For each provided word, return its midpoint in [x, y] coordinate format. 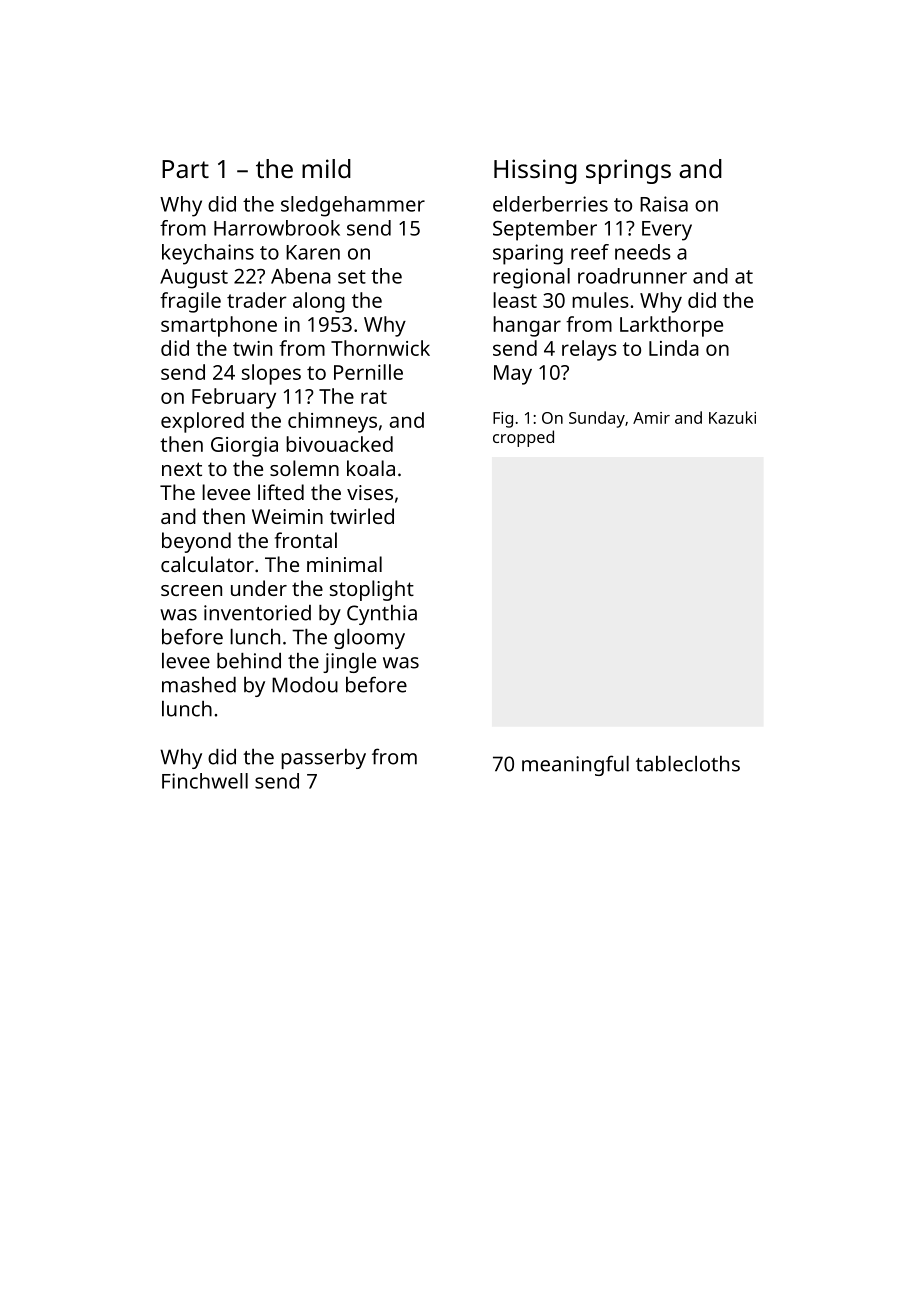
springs [628, 171]
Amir [651, 418]
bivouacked [339, 444]
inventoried [257, 613]
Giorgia [244, 447]
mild [326, 168]
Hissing [535, 171]
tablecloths [688, 764]
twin [252, 348]
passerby [323, 759]
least [515, 300]
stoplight [372, 590]
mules [600, 300]
